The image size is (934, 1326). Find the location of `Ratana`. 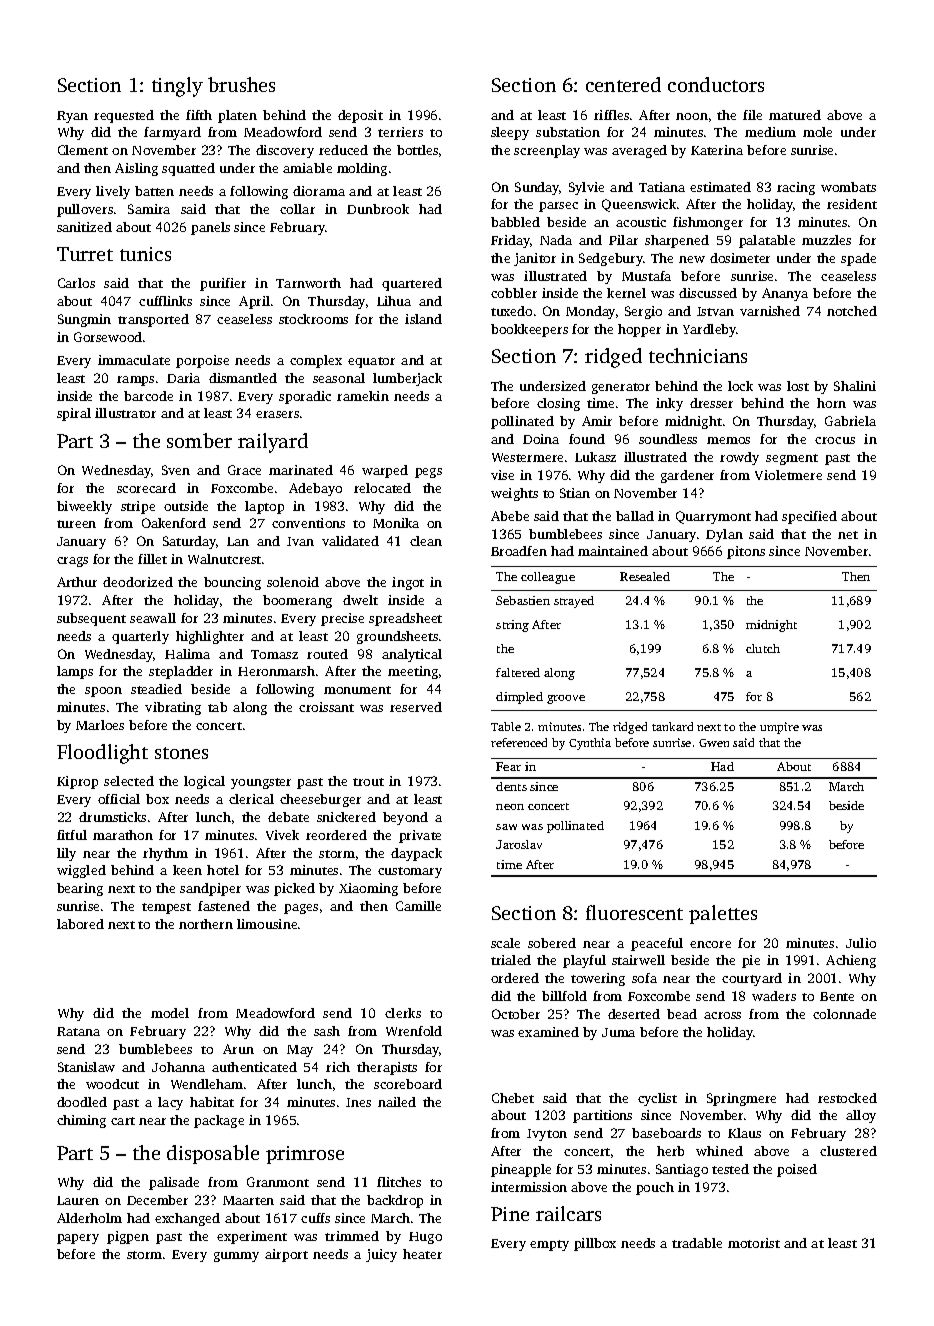

Ratana is located at coordinates (78, 1031).
